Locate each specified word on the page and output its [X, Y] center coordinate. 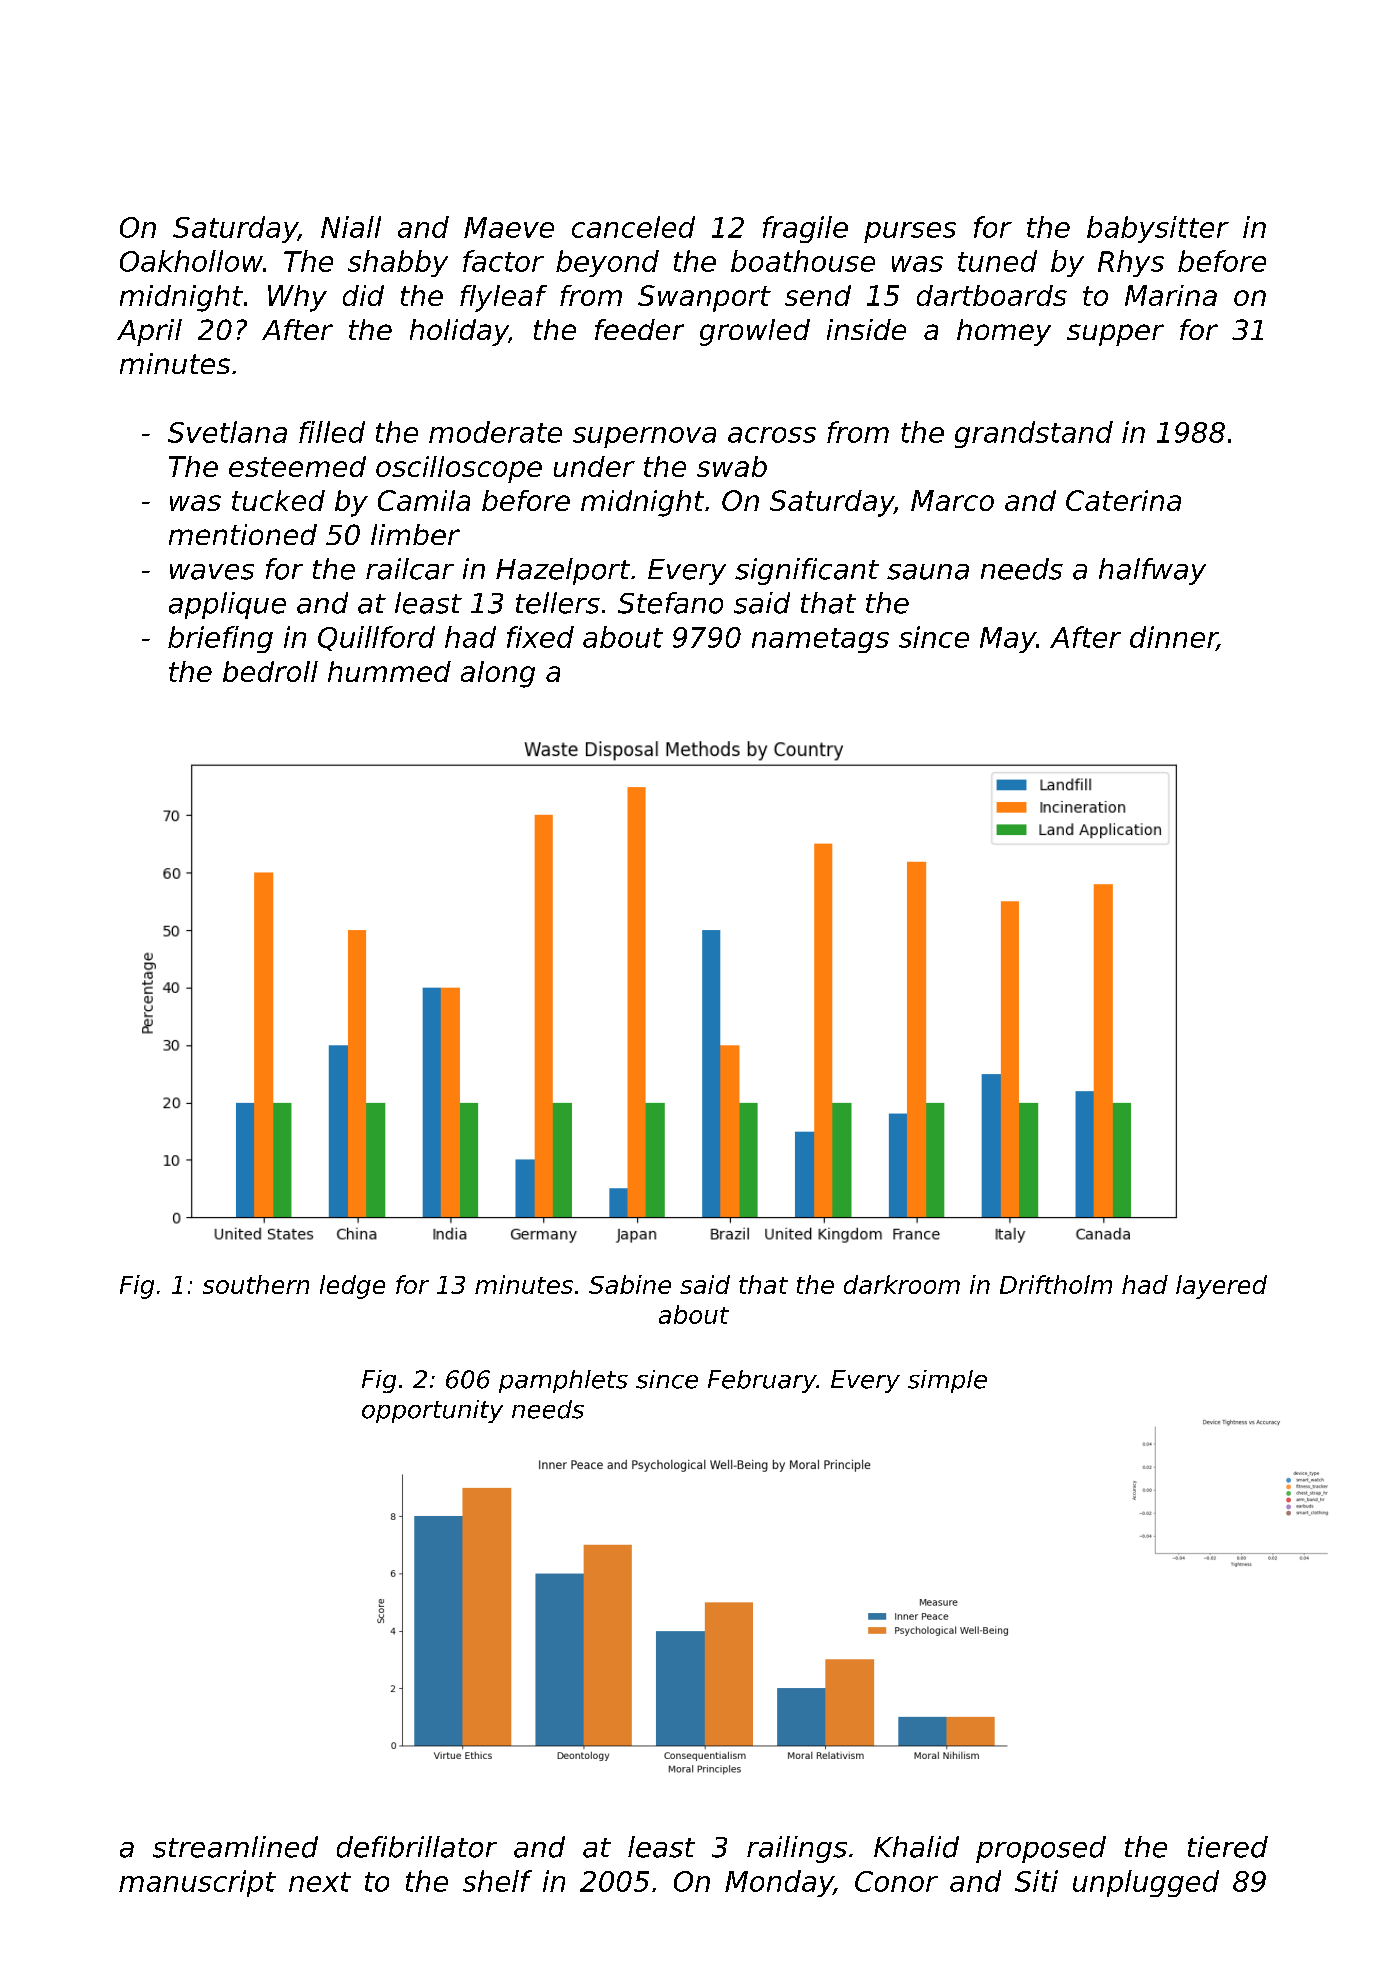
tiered [1228, 1847]
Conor [896, 1881]
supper [1115, 335]
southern [256, 1284]
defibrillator [417, 1847]
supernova [644, 437]
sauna [928, 572]
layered [1221, 1287]
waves [212, 572]
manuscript [197, 1883]
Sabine [630, 1284]
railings [797, 1849]
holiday [459, 332]
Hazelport [563, 571]
